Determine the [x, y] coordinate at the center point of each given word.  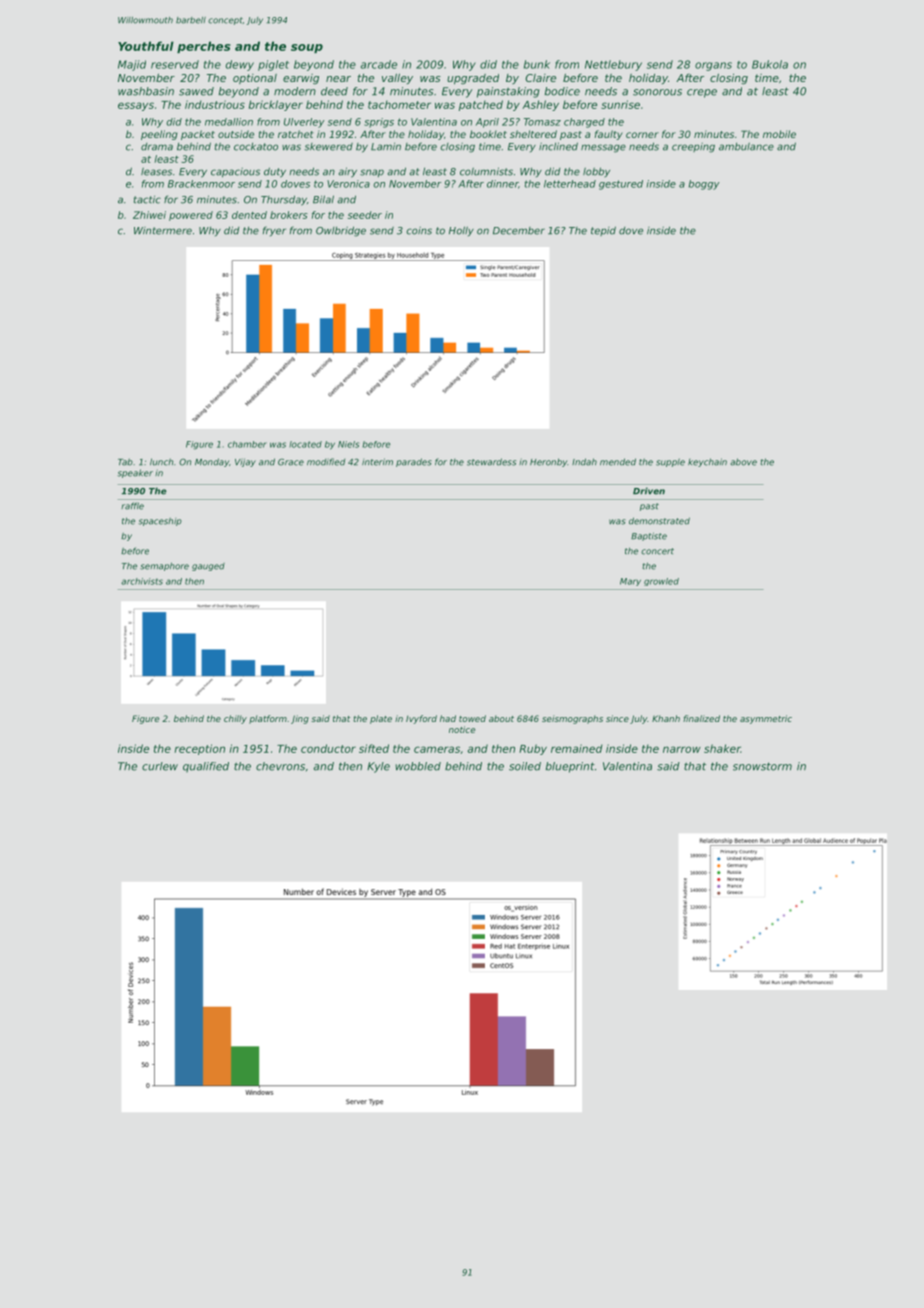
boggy [704, 185]
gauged [208, 567]
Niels [348, 444]
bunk [537, 64]
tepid [603, 231]
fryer [274, 231]
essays [136, 106]
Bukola [770, 64]
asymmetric [766, 719]
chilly [235, 719]
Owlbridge [341, 231]
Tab [125, 462]
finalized [701, 718]
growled [661, 582]
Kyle [378, 767]
